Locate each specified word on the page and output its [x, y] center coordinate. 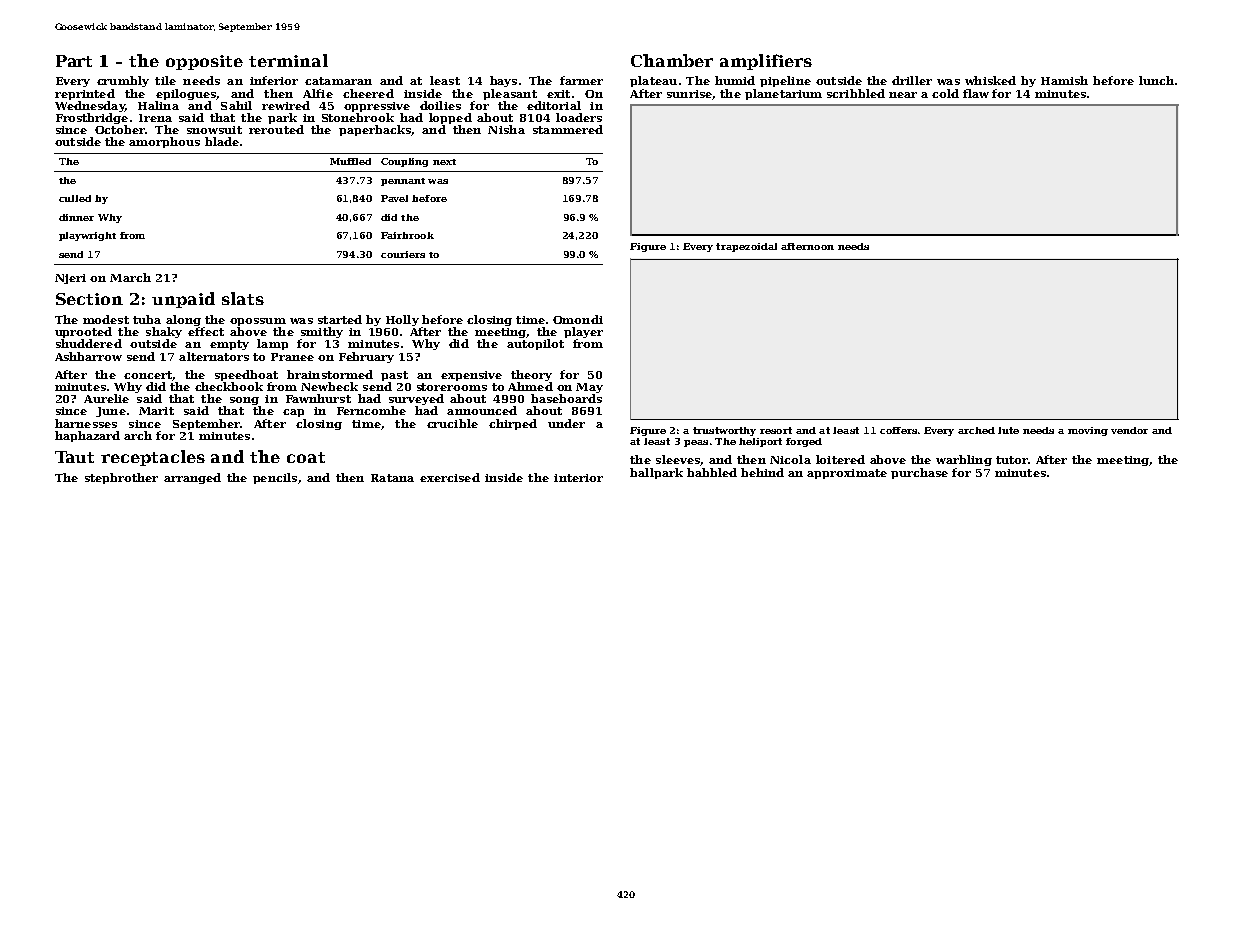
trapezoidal [746, 247]
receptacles [153, 458]
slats [243, 298]
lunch [1156, 80]
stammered [568, 129]
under [566, 423]
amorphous [164, 142]
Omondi [578, 319]
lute [1008, 430]
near [903, 95]
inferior [274, 80]
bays [503, 81]
